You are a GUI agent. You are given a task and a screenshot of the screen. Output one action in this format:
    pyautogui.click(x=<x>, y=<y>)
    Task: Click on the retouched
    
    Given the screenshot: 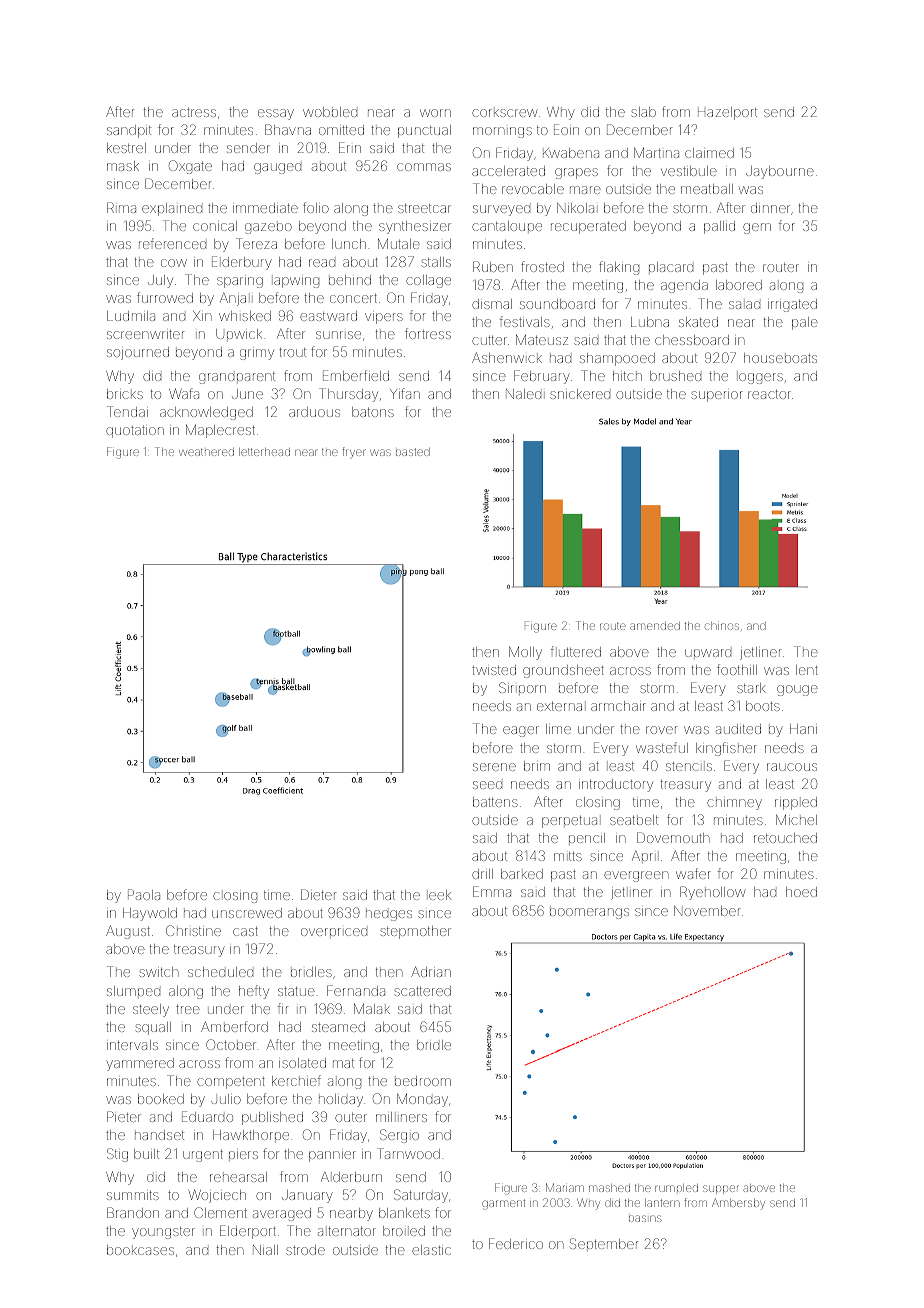 What is the action you would take?
    pyautogui.click(x=785, y=838)
